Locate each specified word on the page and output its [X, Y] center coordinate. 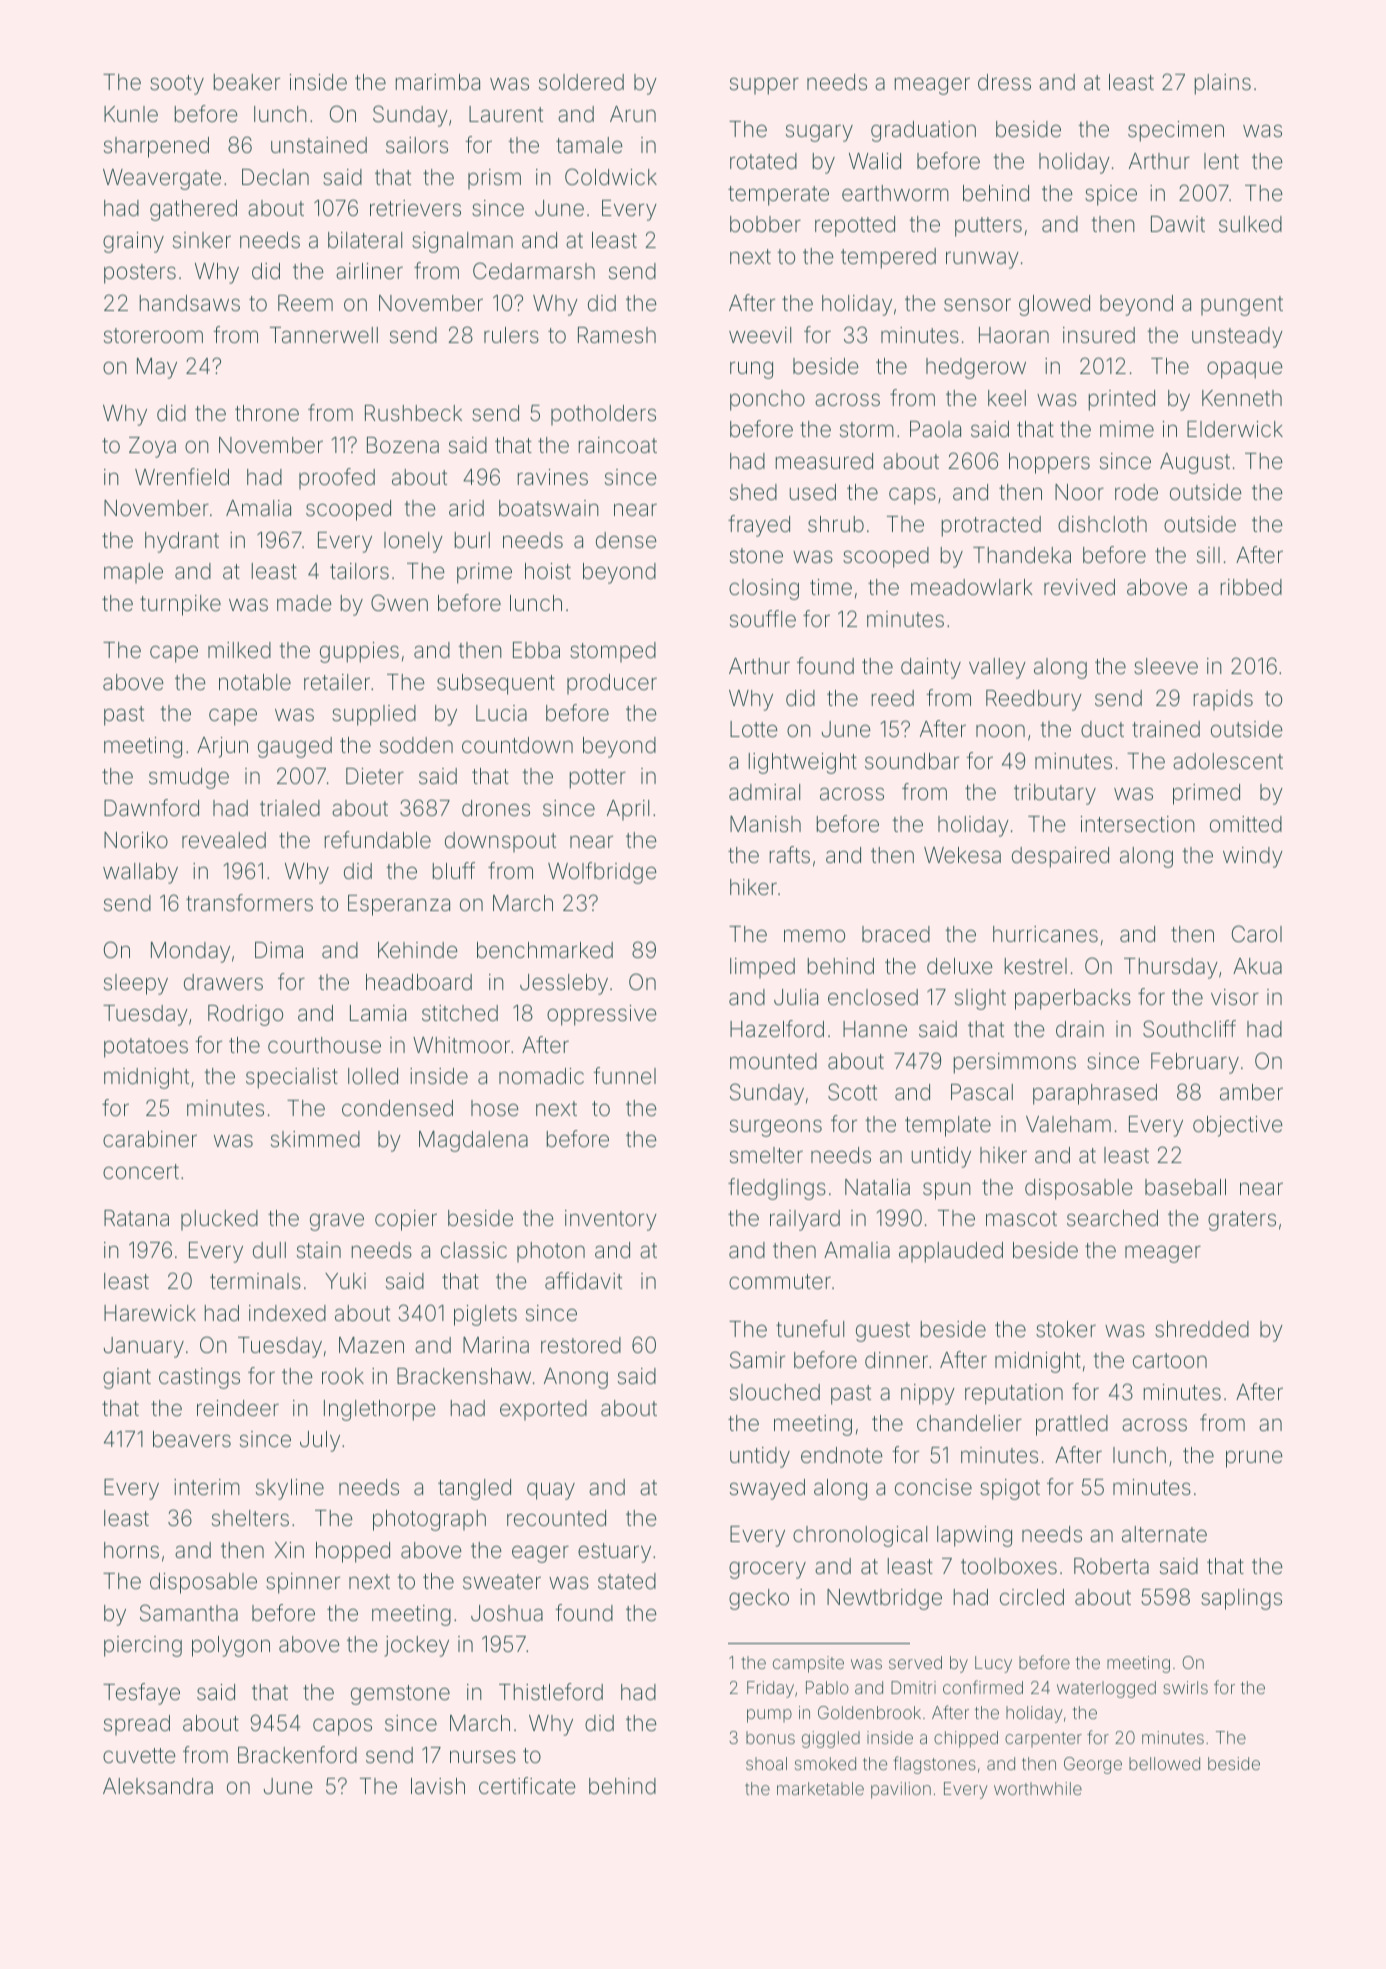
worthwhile [1038, 1788]
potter [597, 779]
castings [199, 1378]
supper [764, 86]
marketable [820, 1788]
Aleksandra [158, 1786]
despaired [1060, 857]
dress [1004, 82]
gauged [295, 747]
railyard [805, 1220]
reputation [1014, 1394]
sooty [177, 85]
